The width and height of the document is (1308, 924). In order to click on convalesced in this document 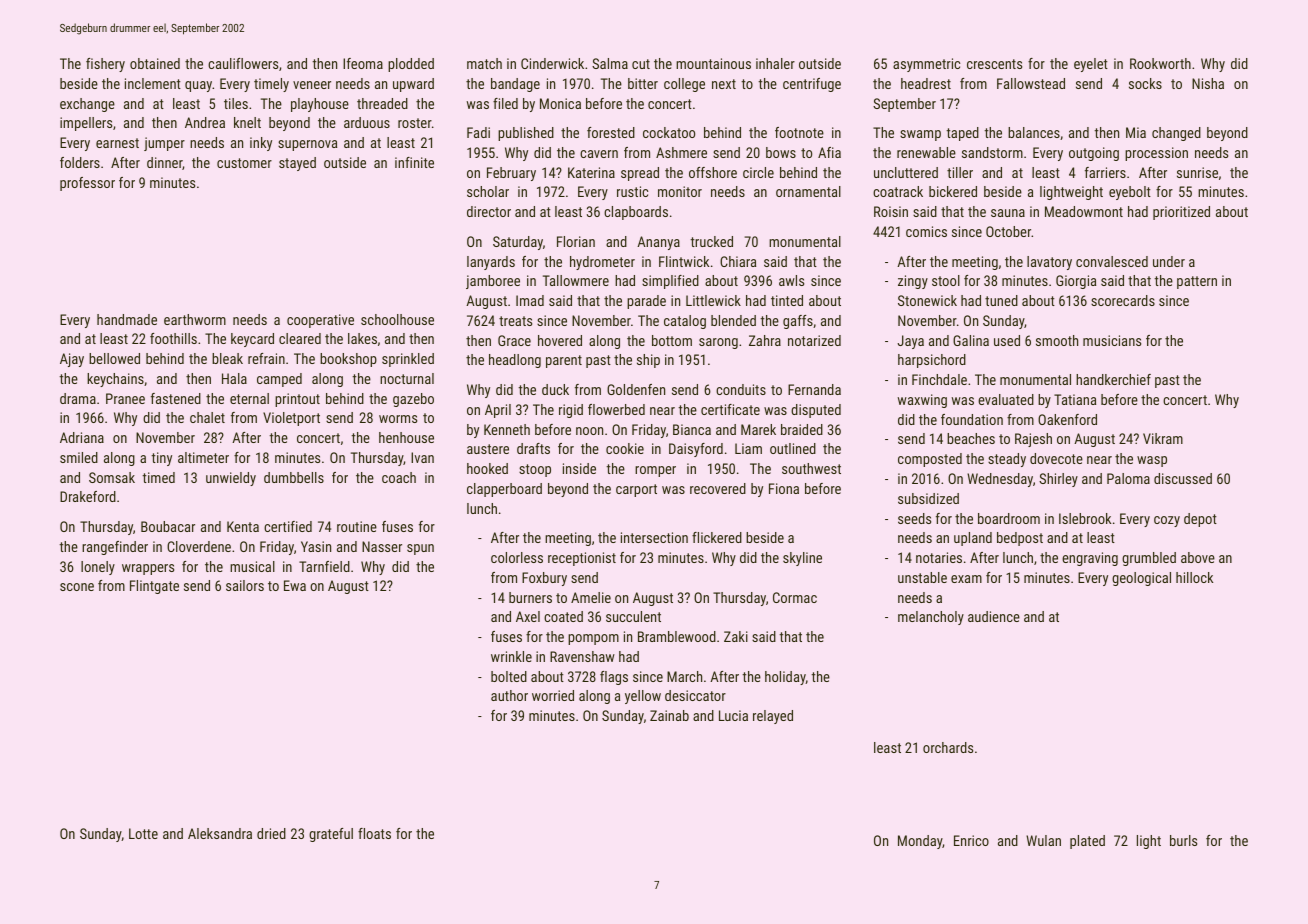, I will do `click(1112, 261)`.
